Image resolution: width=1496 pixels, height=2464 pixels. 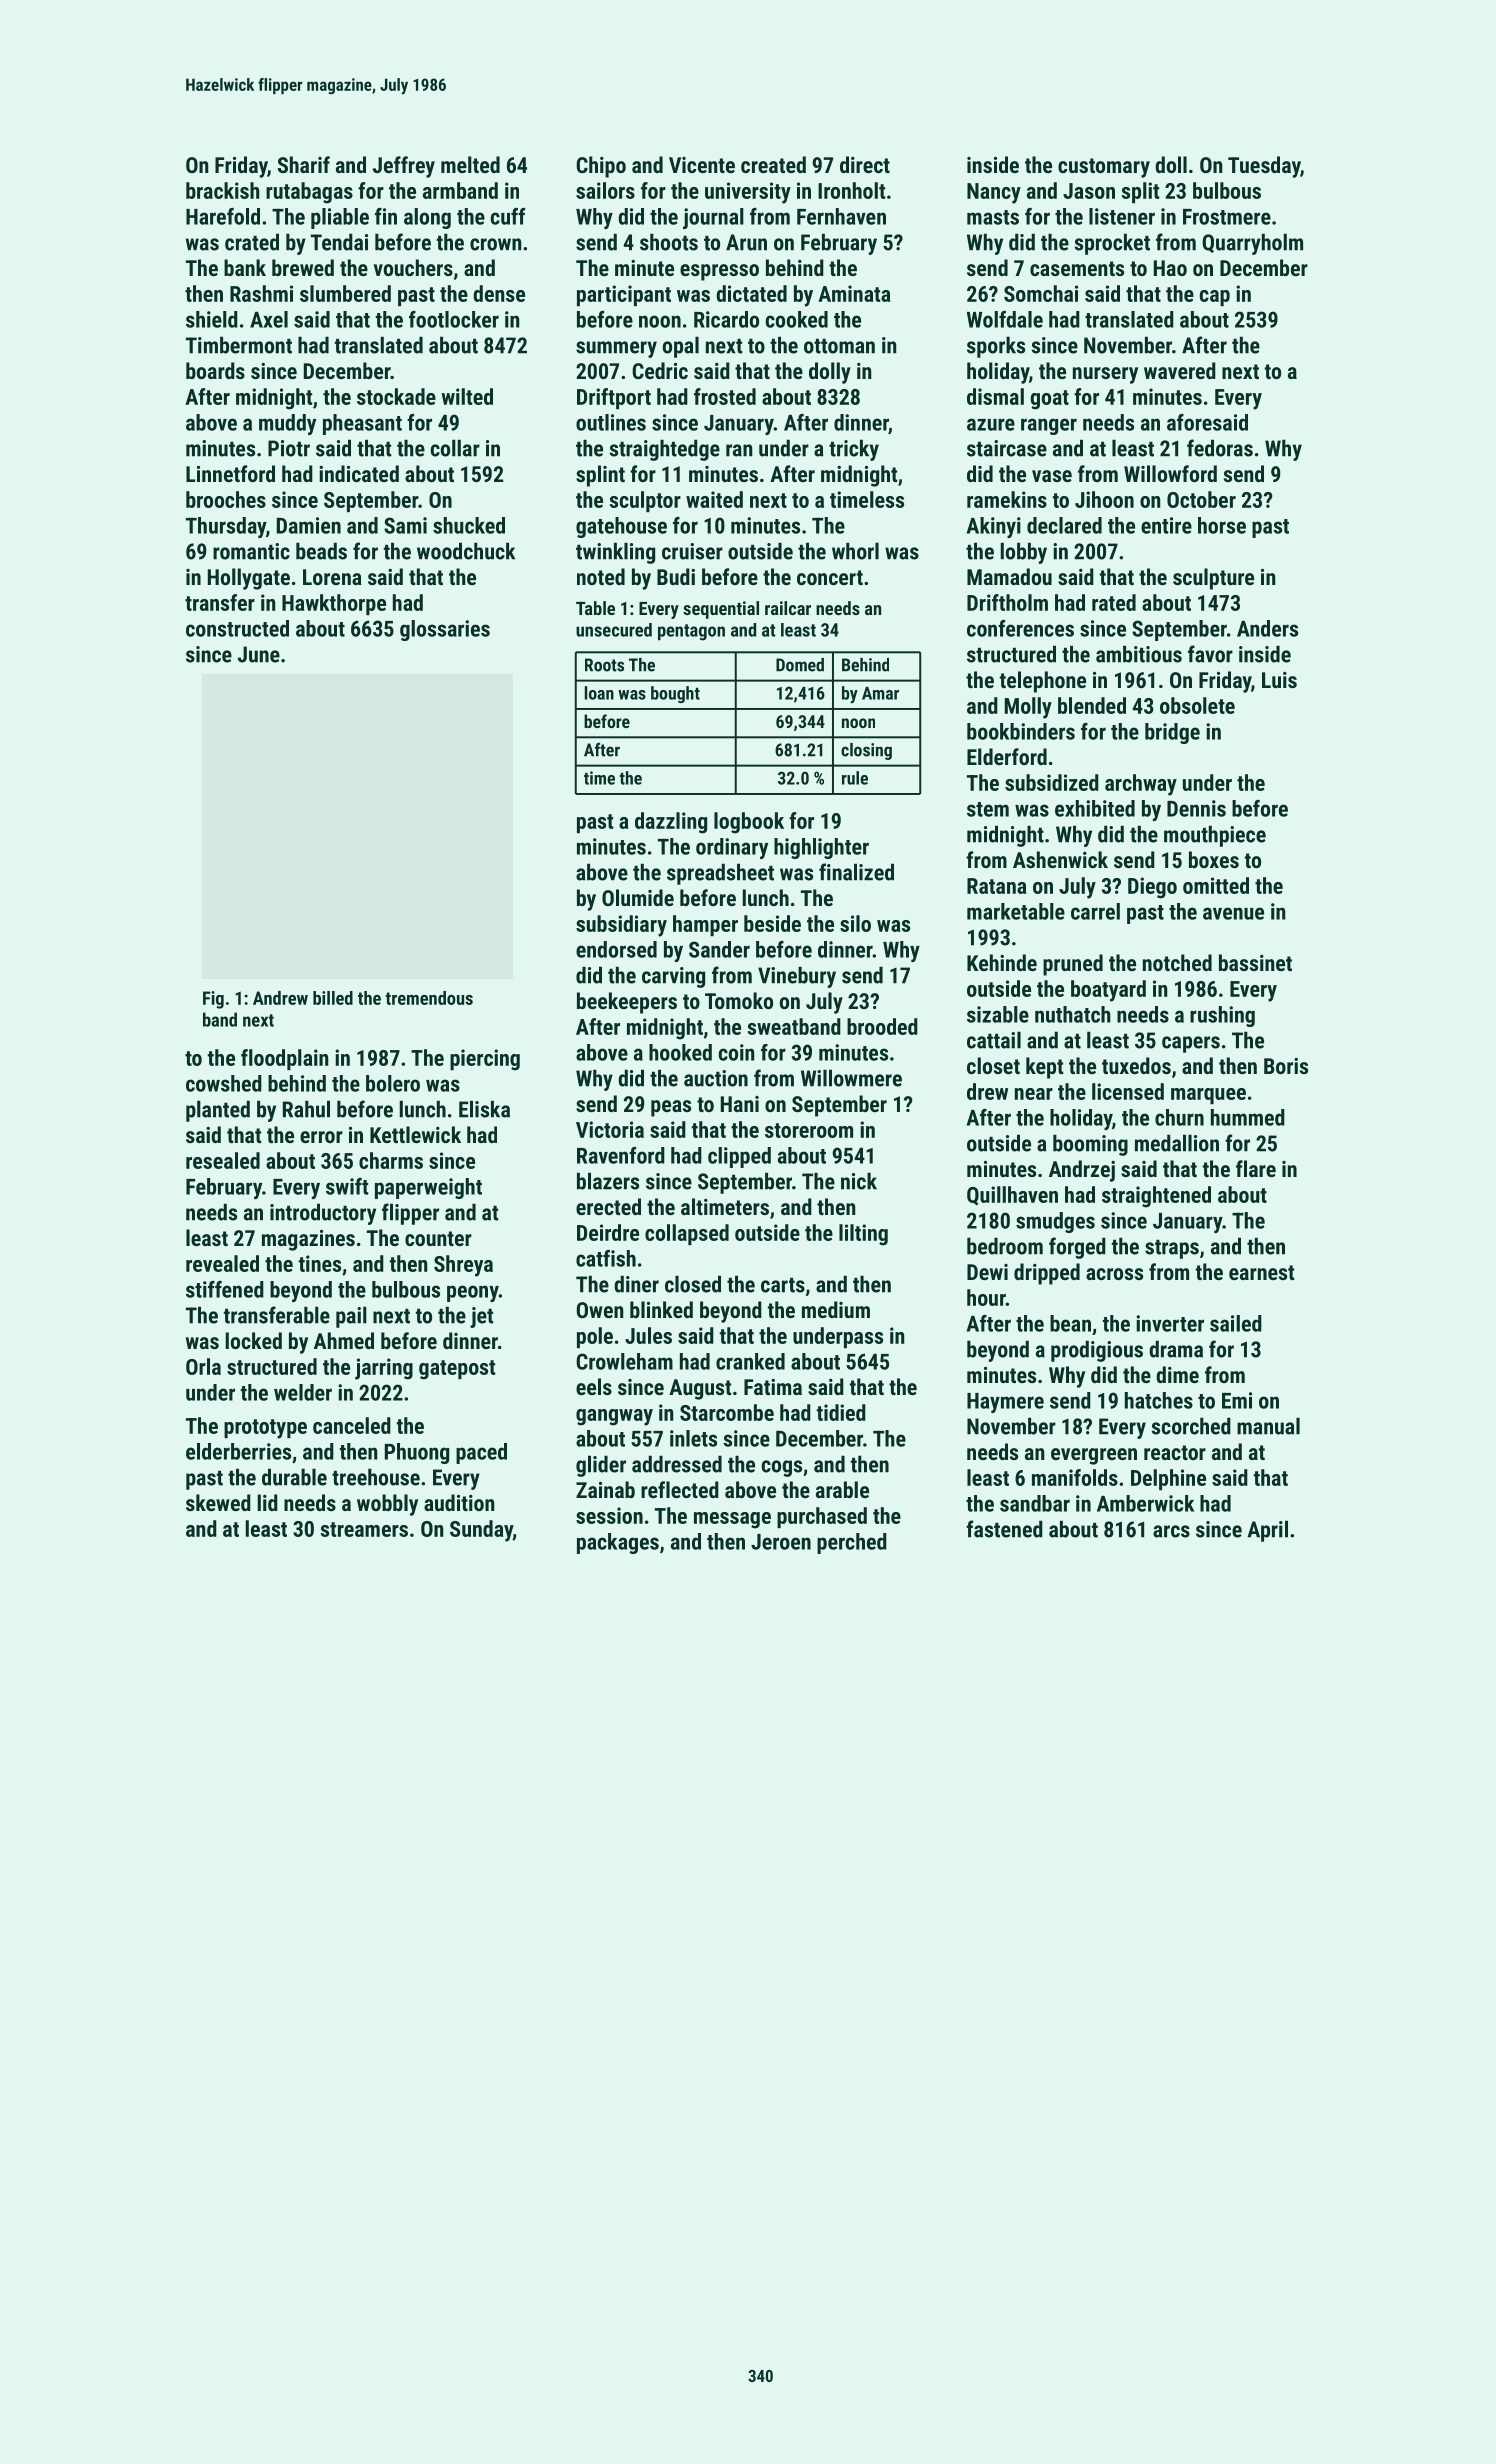 I want to click on prototype, so click(x=265, y=1429).
